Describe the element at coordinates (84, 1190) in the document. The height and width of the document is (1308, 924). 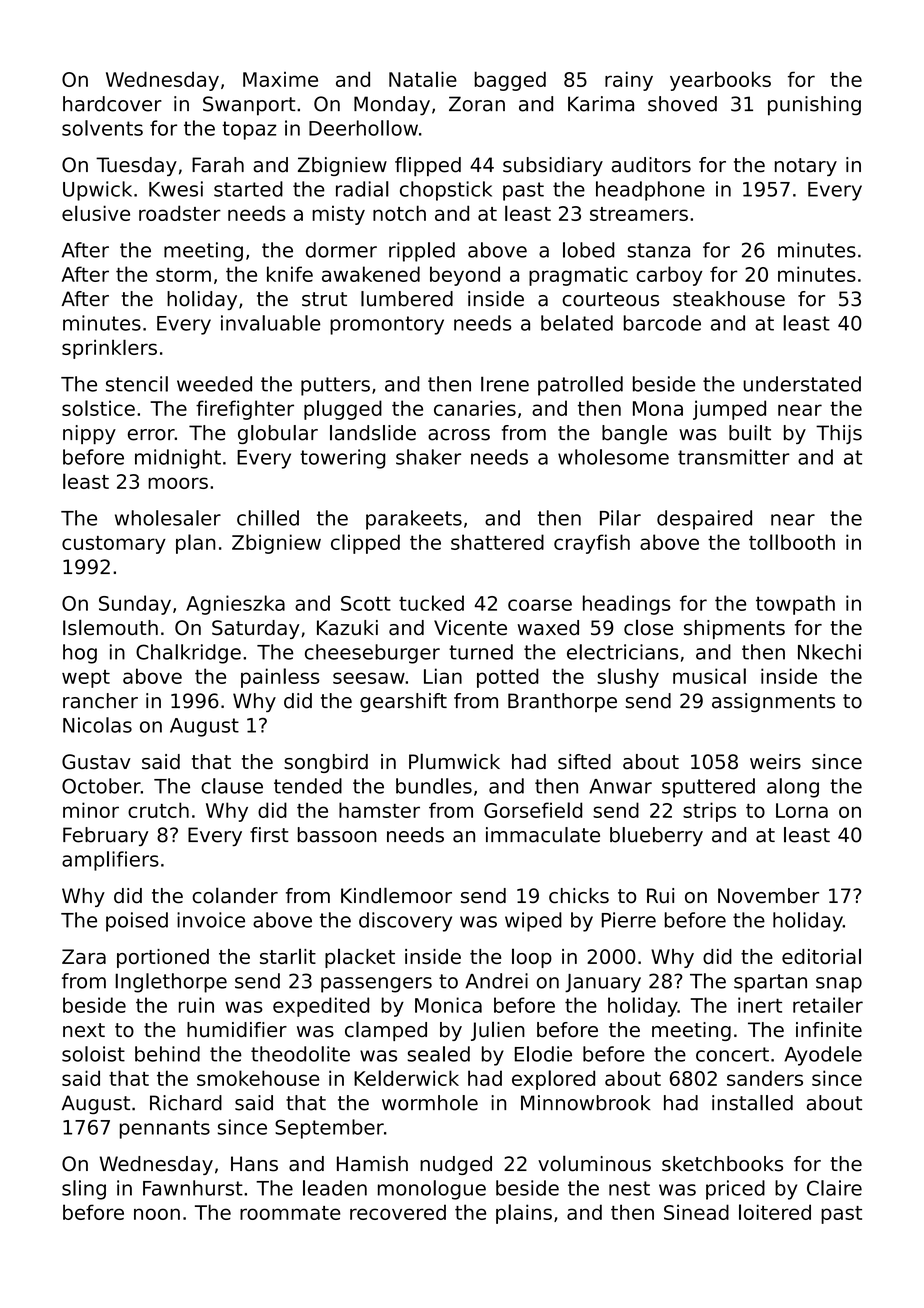
I see `sling` at that location.
